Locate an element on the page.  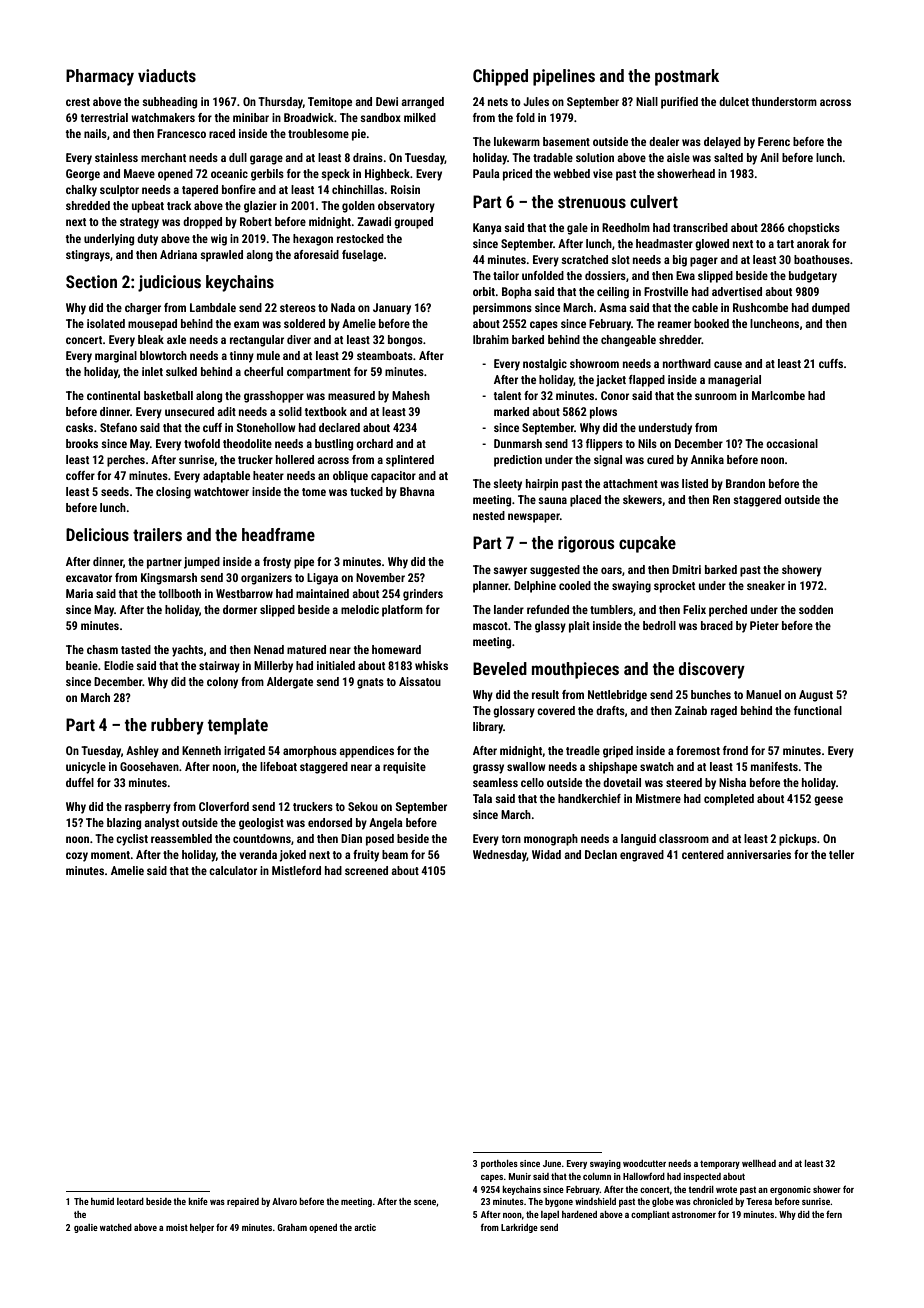
watched is located at coordinates (116, 1227).
